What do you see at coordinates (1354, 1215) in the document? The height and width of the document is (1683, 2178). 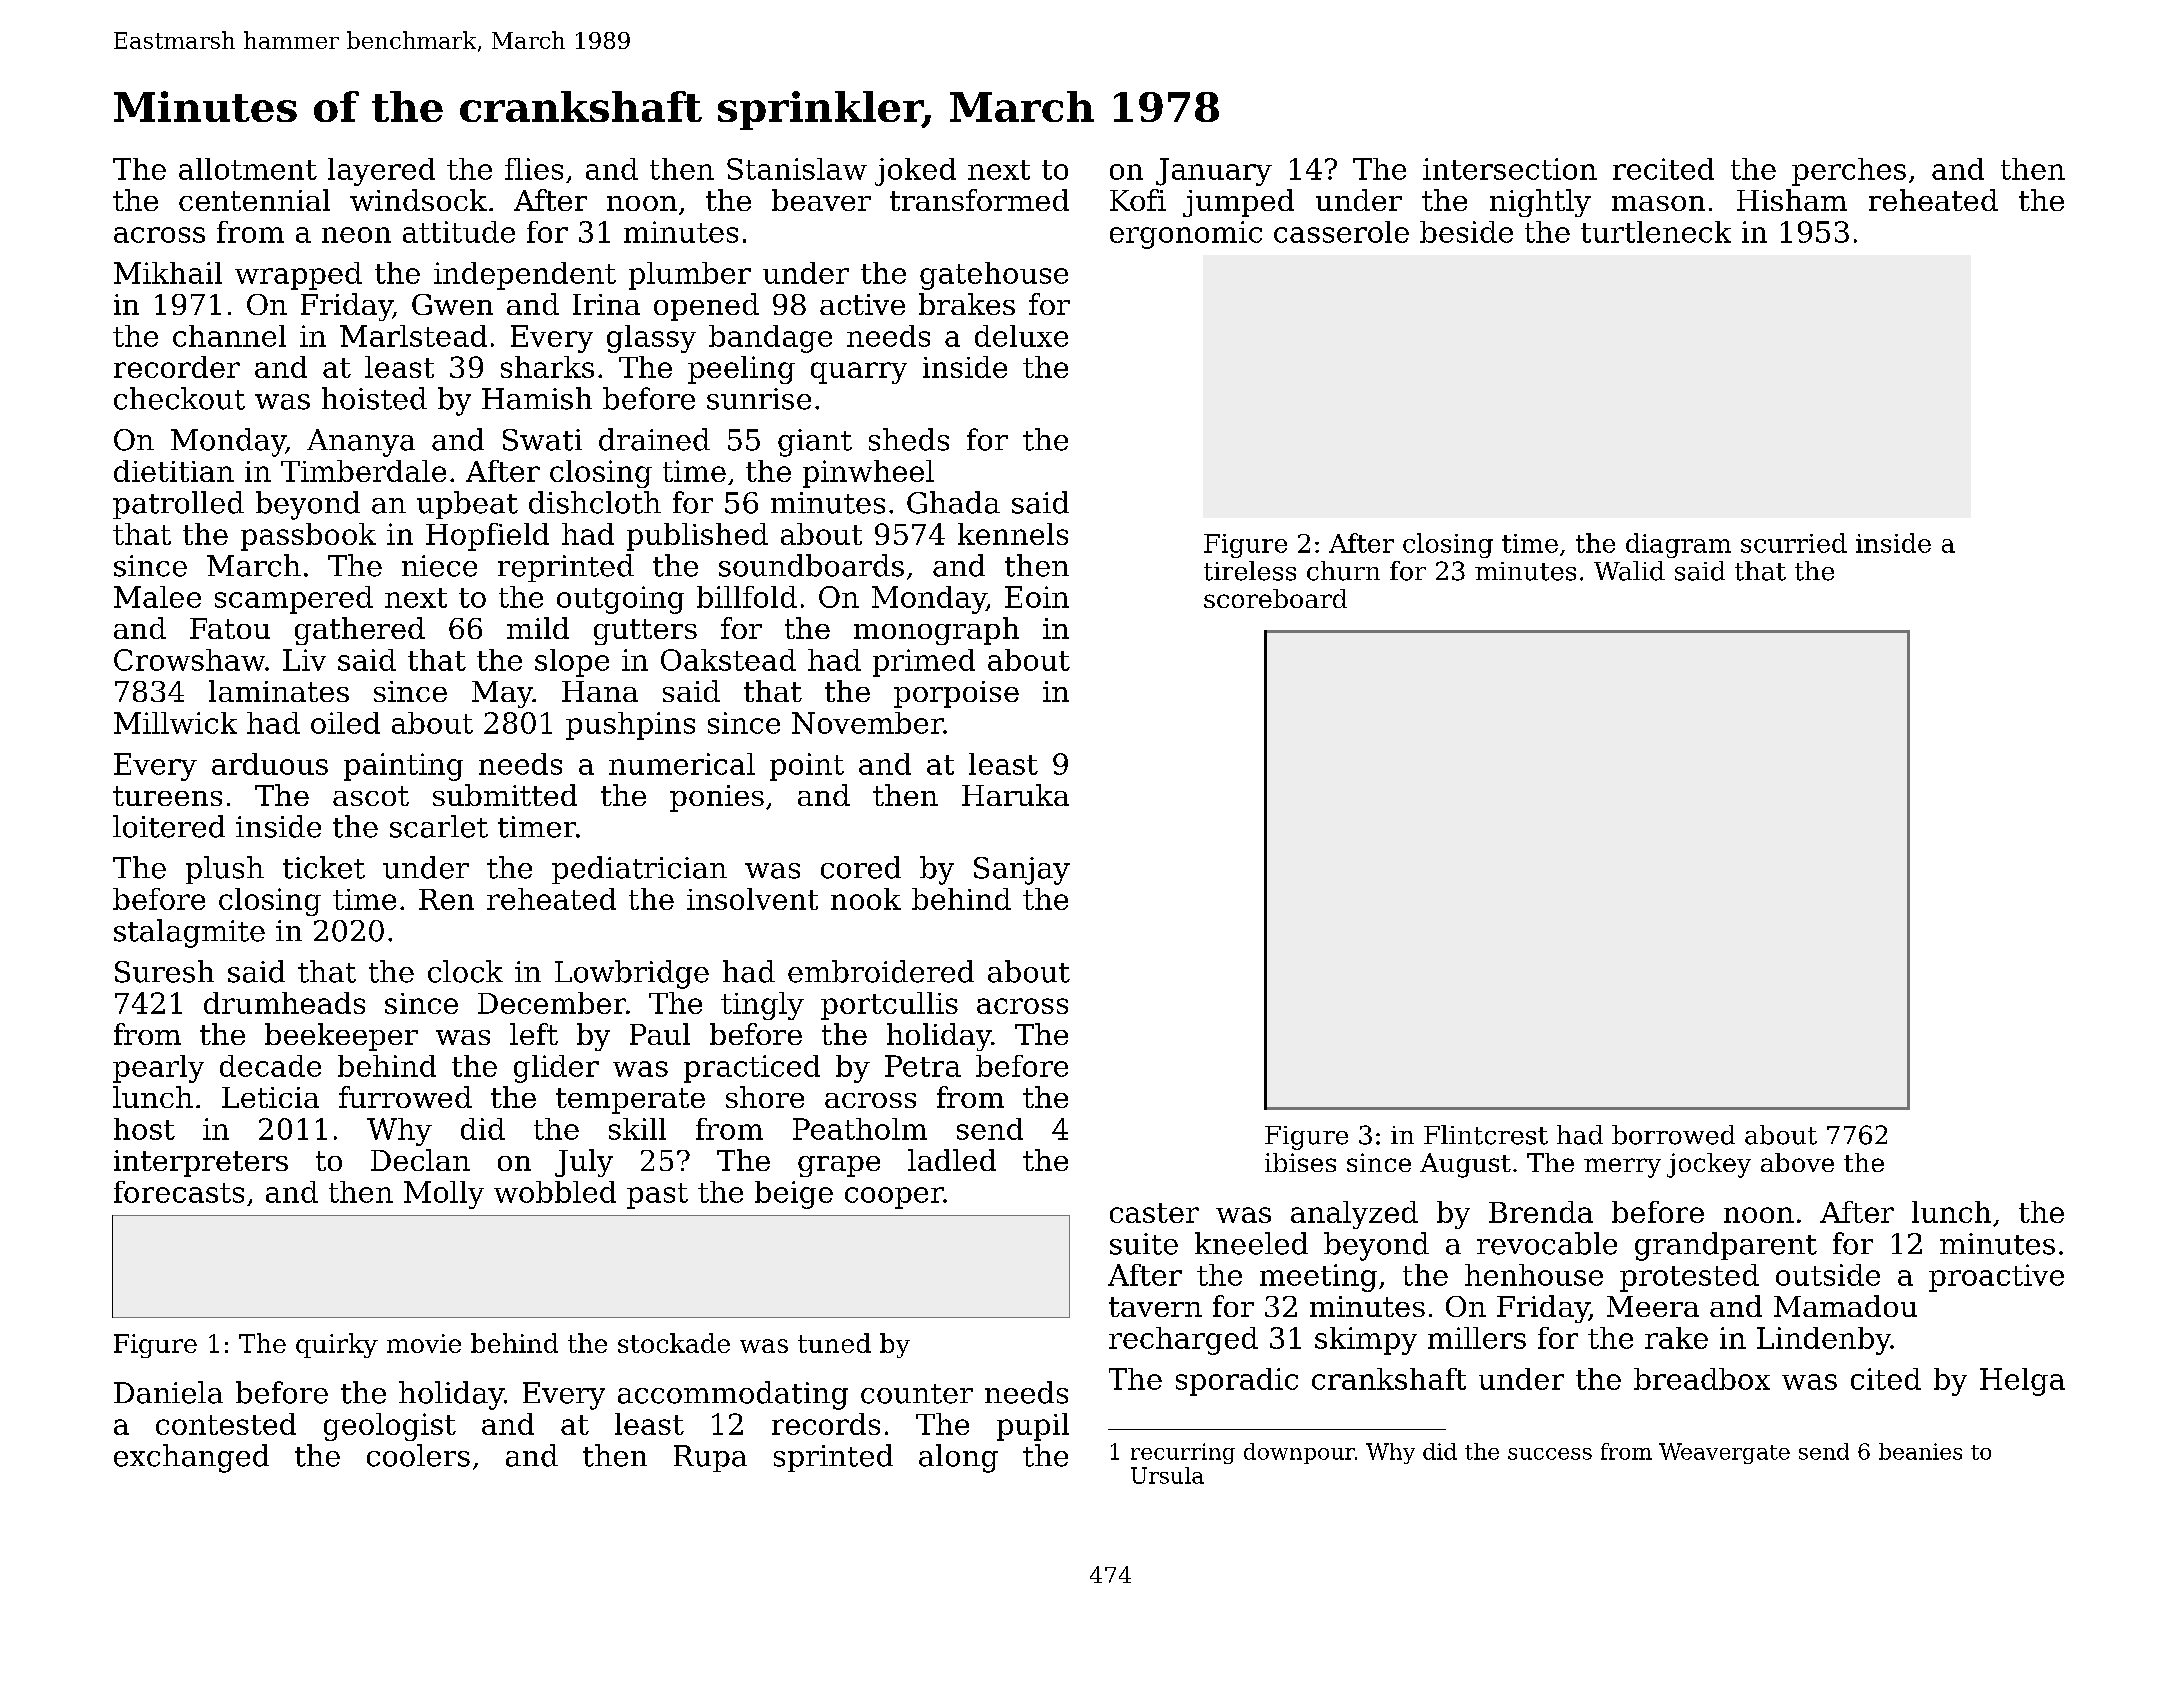 I see `analyzed` at bounding box center [1354, 1215].
